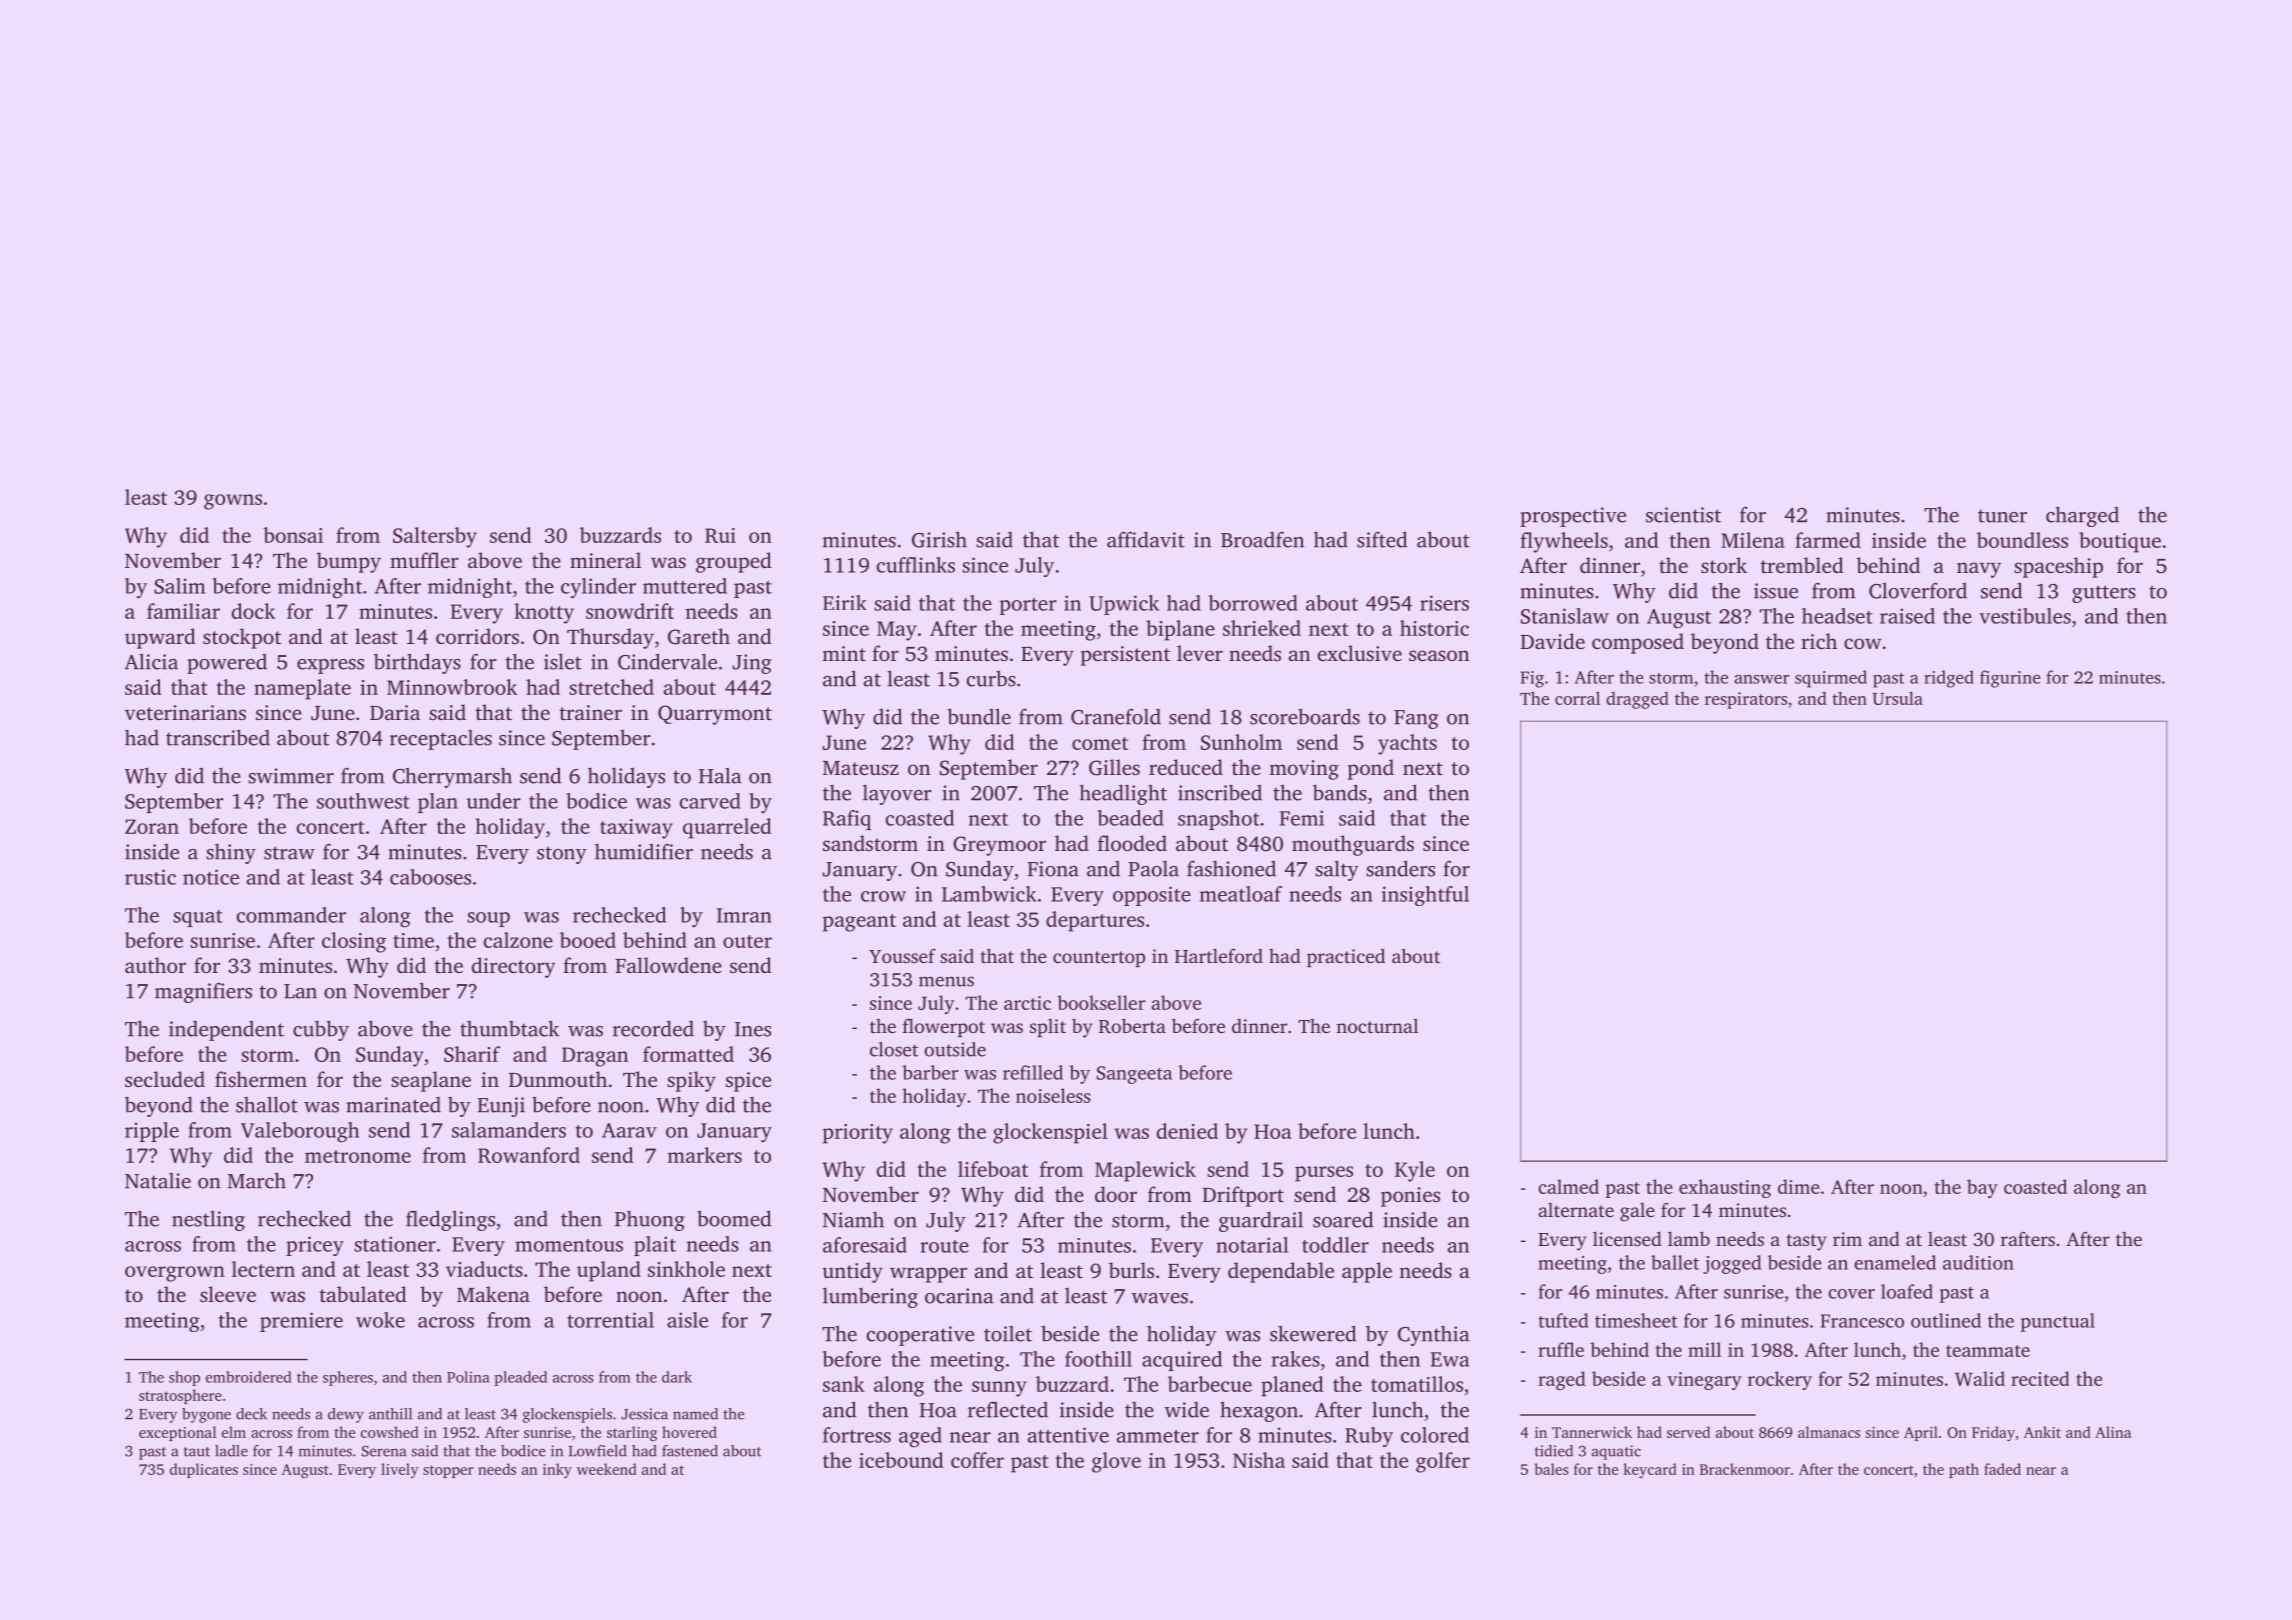 The height and width of the screenshot is (1620, 2292). Describe the element at coordinates (1382, 539) in the screenshot. I see `sifted` at that location.
